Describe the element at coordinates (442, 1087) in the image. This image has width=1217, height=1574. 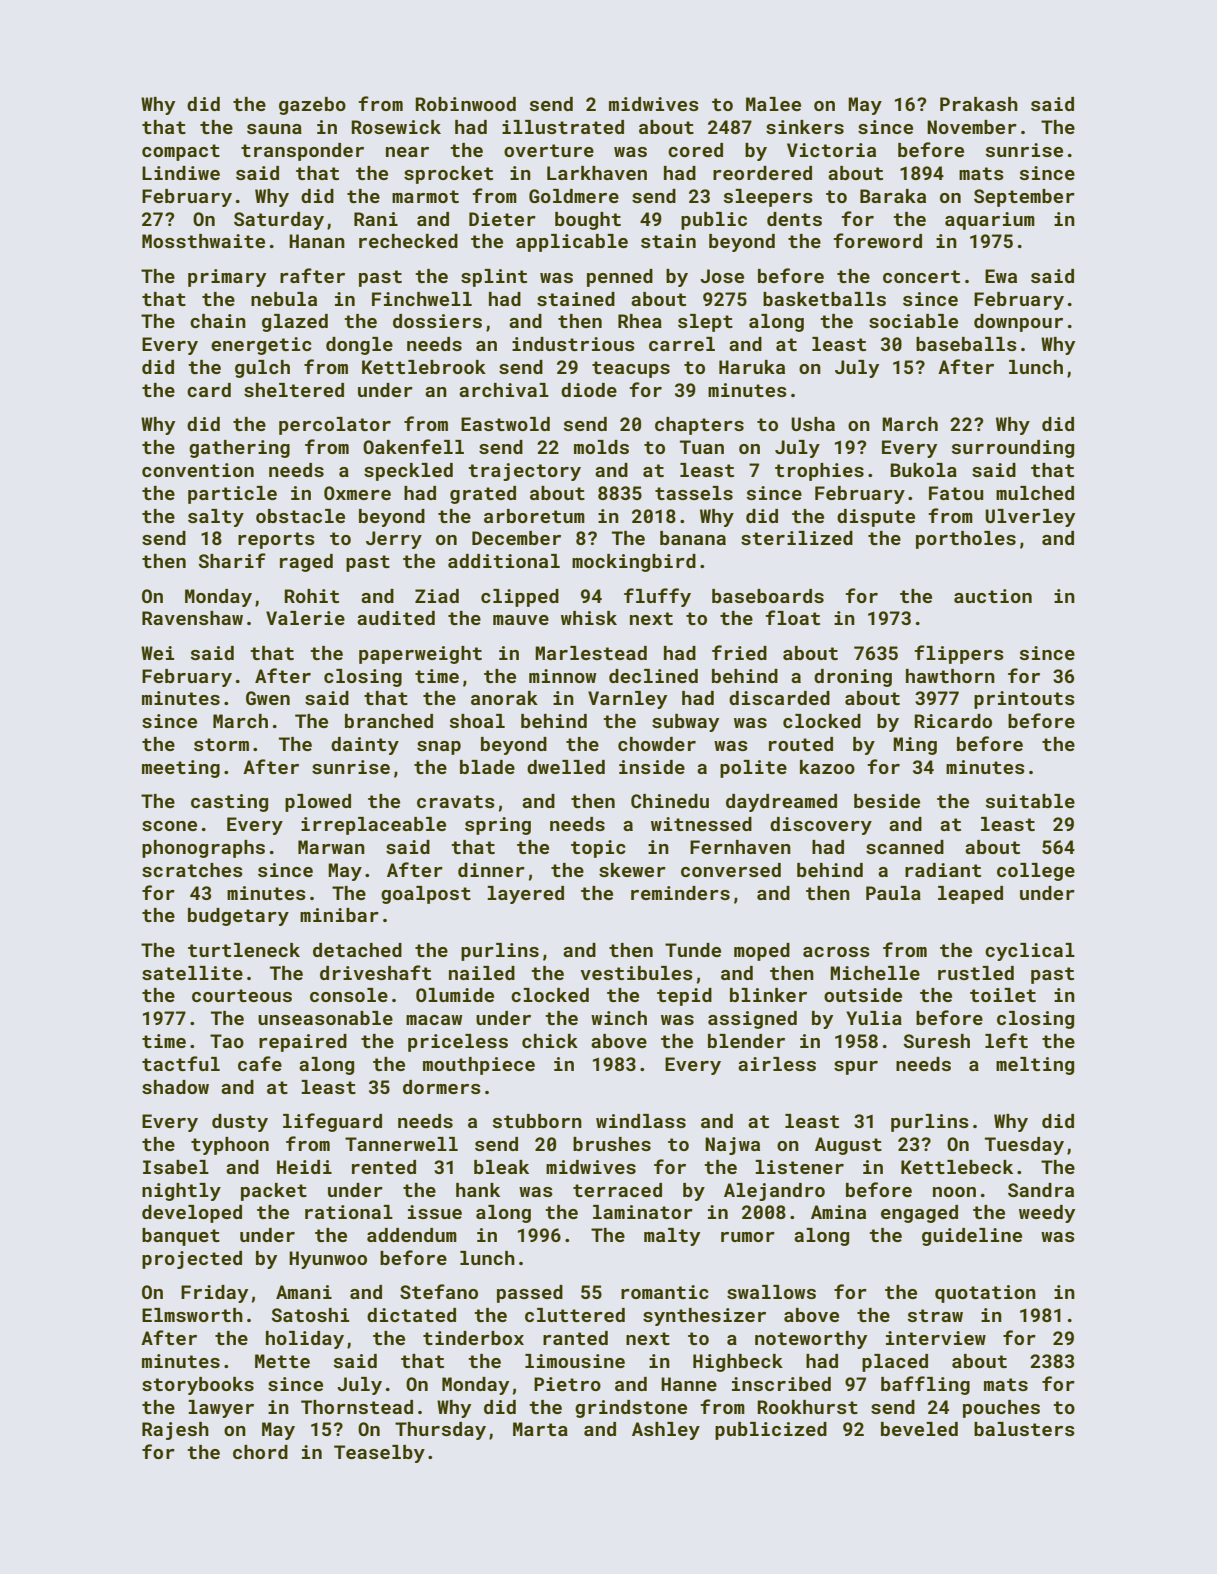
I see `dormers` at that location.
